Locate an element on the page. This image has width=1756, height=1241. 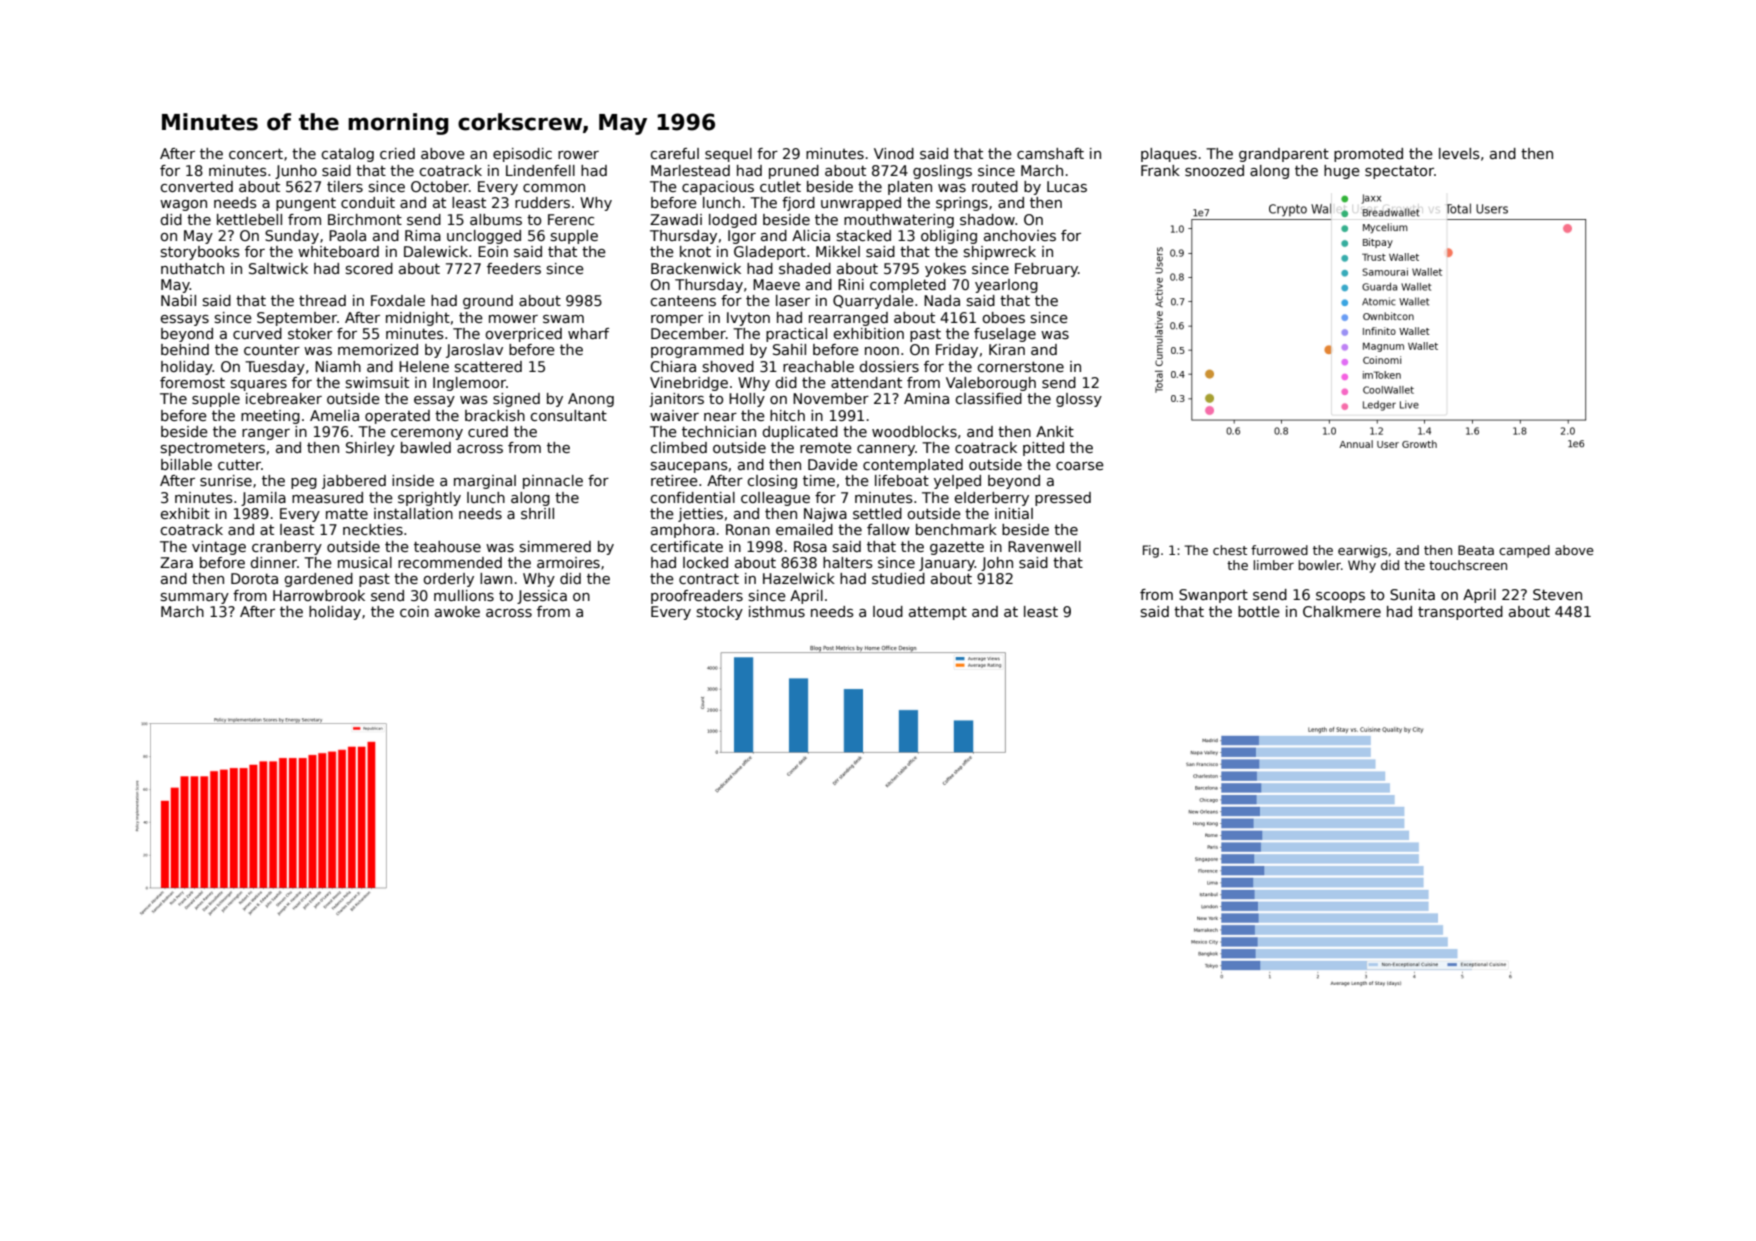
Shirley is located at coordinates (370, 449).
